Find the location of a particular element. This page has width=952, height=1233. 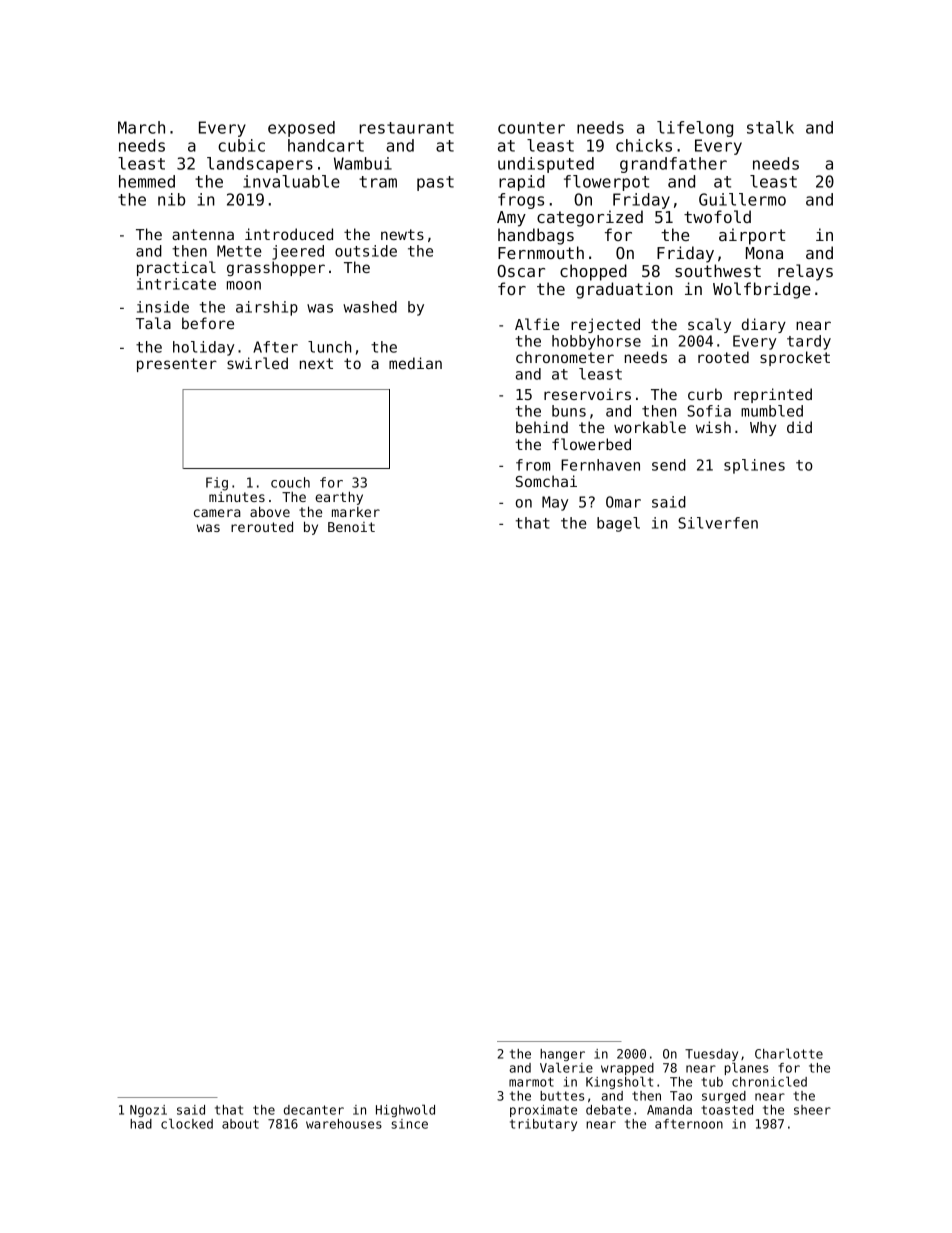

swirled is located at coordinates (257, 363).
